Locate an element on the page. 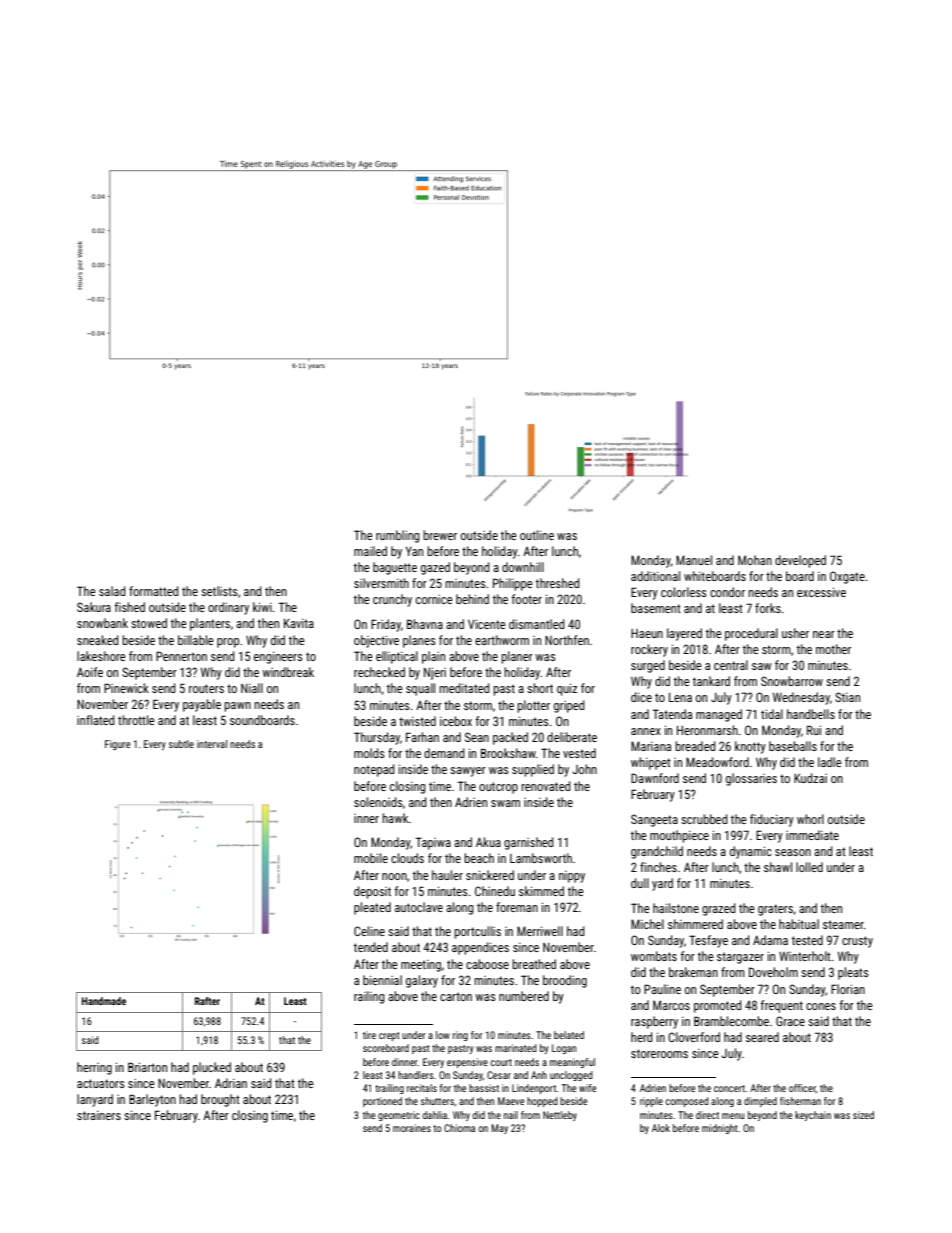 This document has height=1233, width=952. formatted is located at coordinates (154, 591).
